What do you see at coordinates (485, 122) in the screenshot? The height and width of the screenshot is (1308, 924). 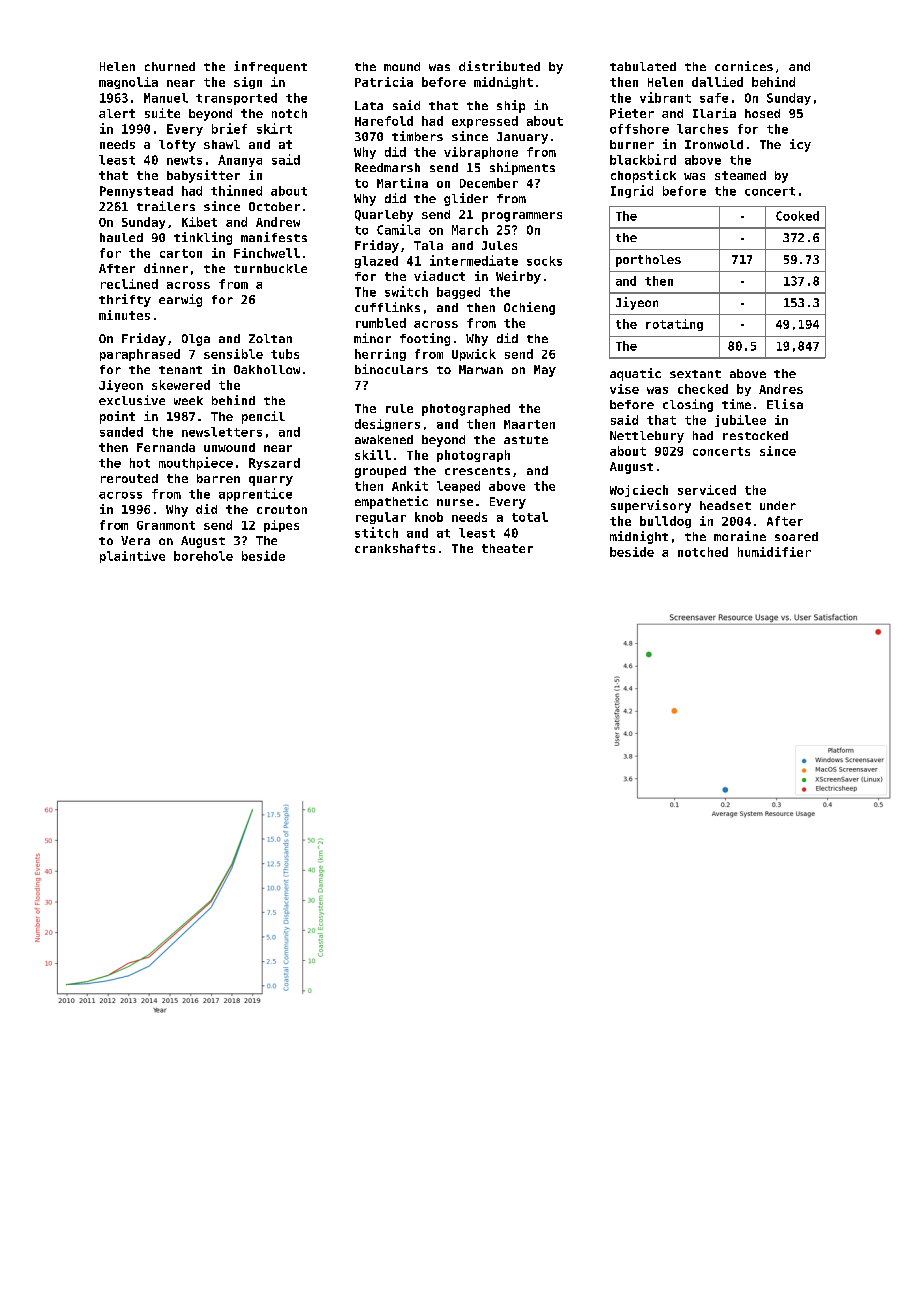 I see `expressed` at bounding box center [485, 122].
